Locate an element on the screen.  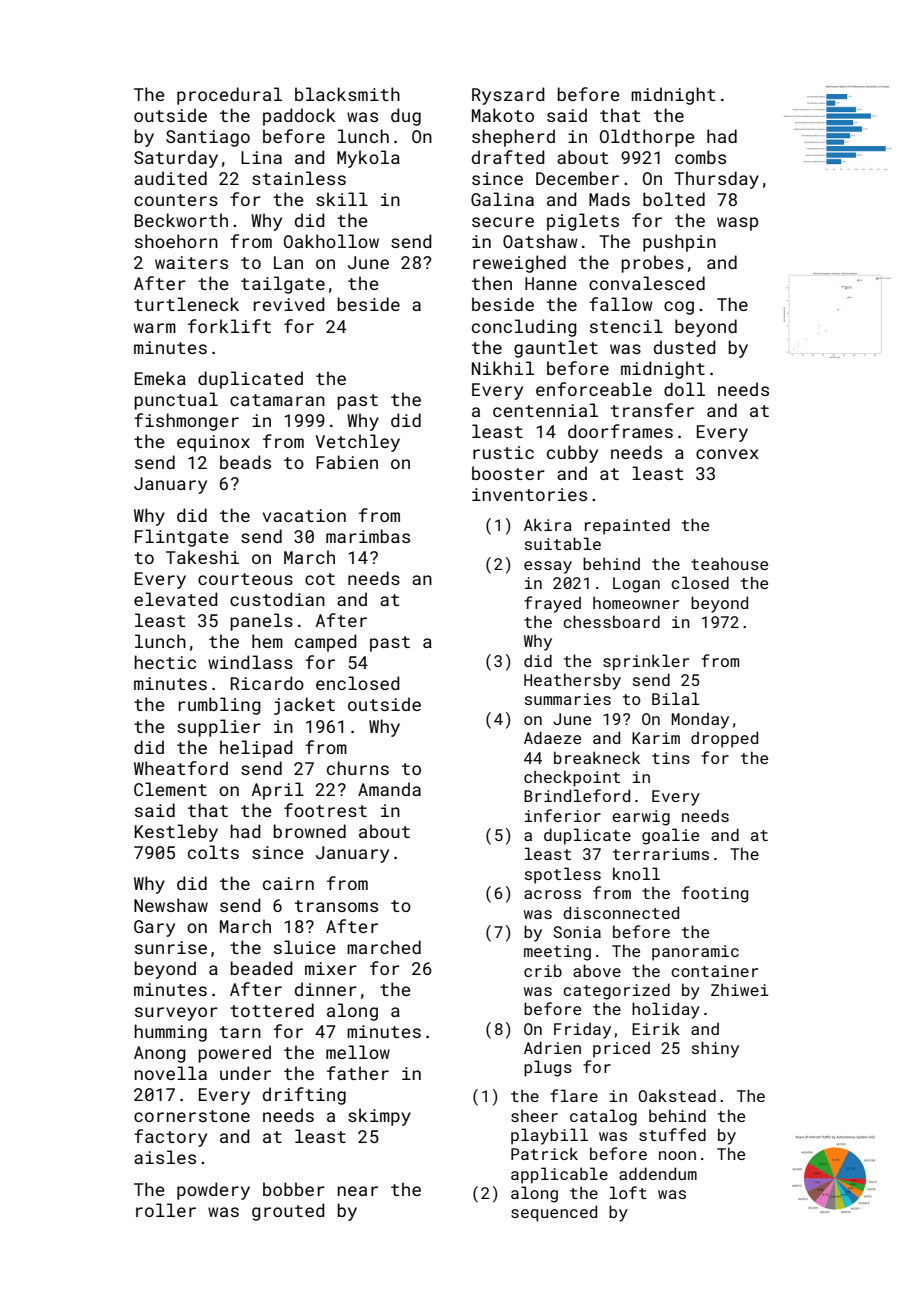
marimbas is located at coordinates (368, 536).
